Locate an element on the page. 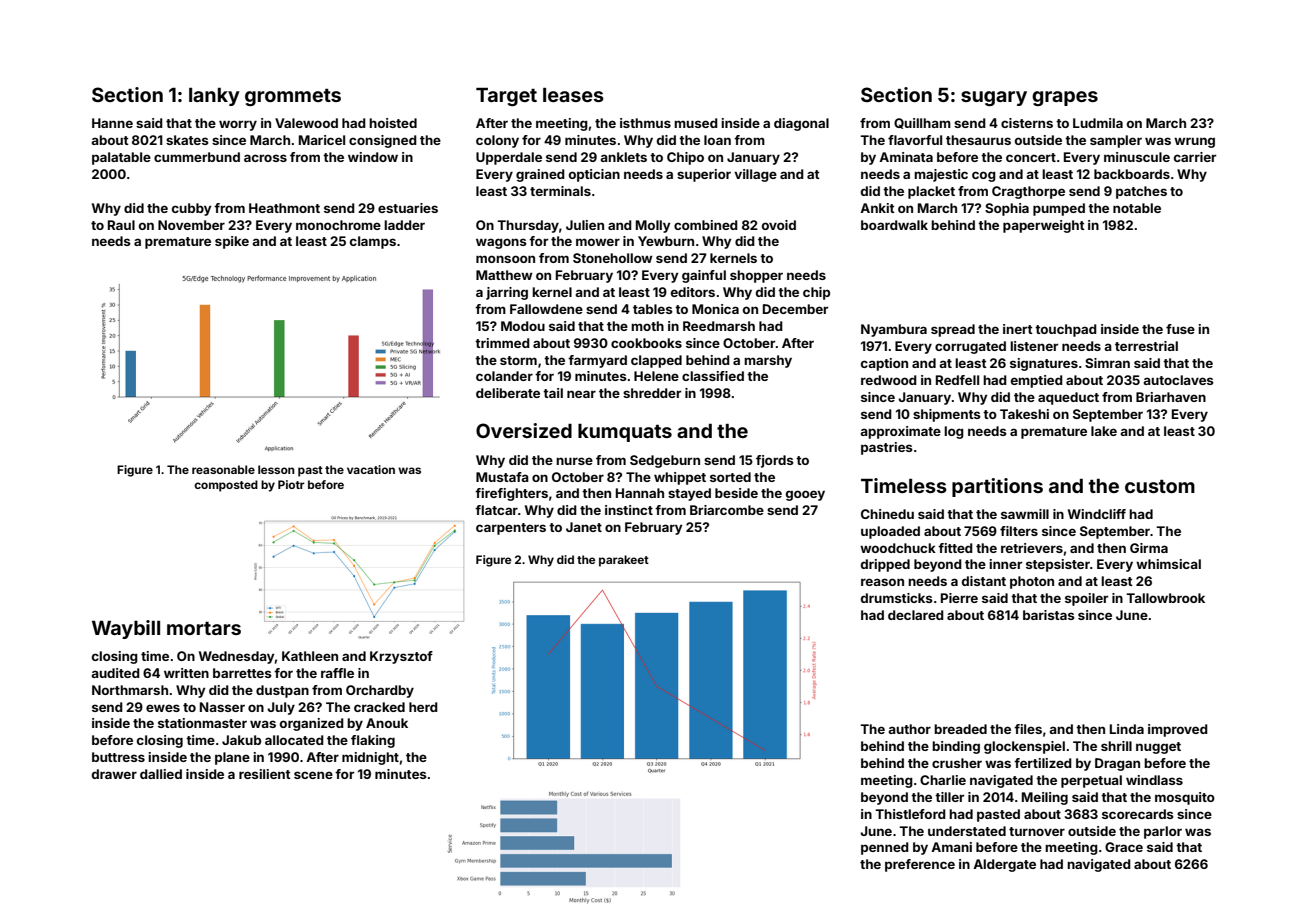  patches is located at coordinates (1141, 192).
